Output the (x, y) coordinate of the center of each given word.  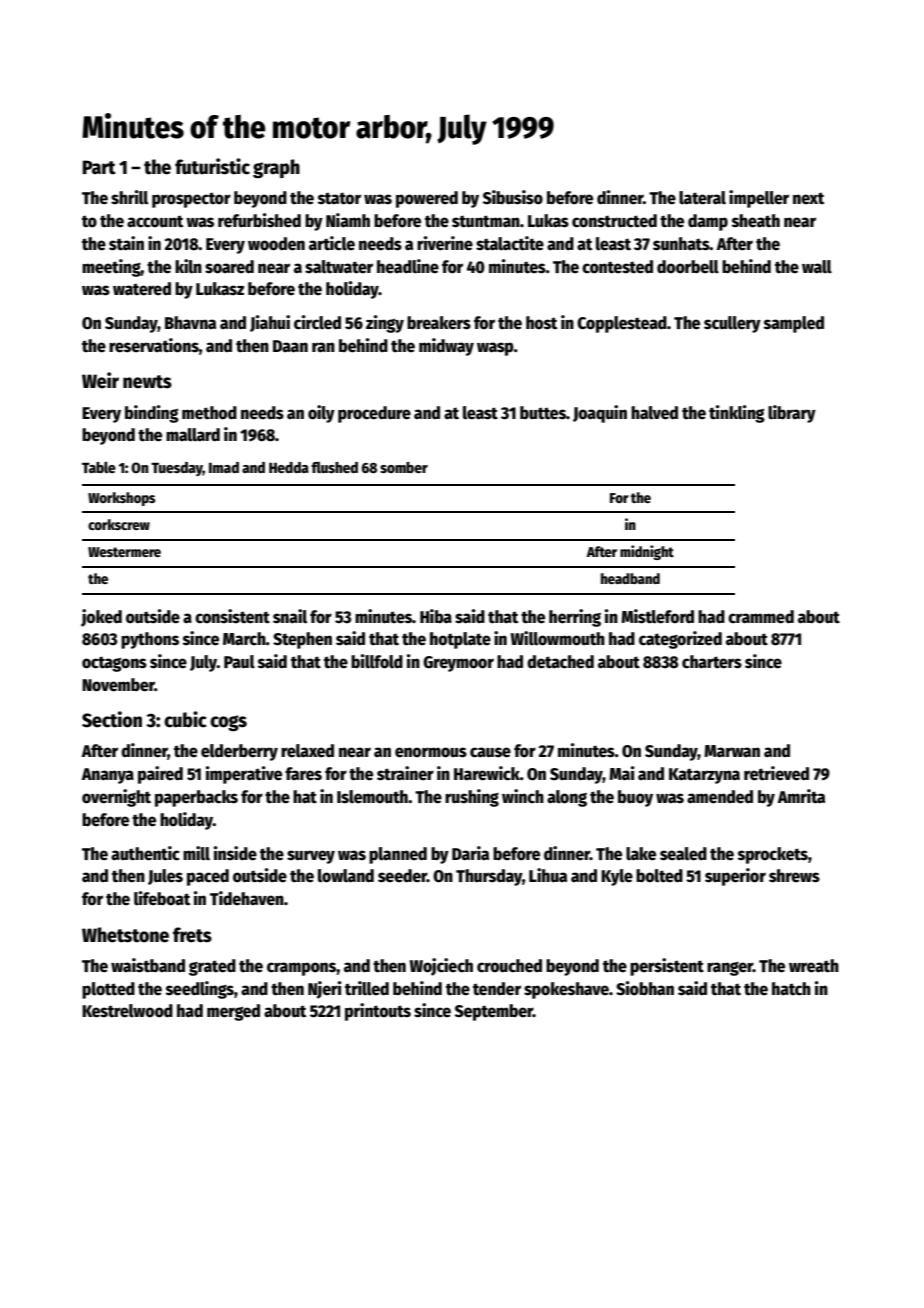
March (244, 638)
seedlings (200, 990)
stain (126, 243)
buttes (543, 413)
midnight (647, 552)
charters (712, 662)
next (808, 198)
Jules (165, 877)
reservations (154, 345)
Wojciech (441, 967)
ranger (730, 969)
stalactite (510, 243)
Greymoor (458, 664)
